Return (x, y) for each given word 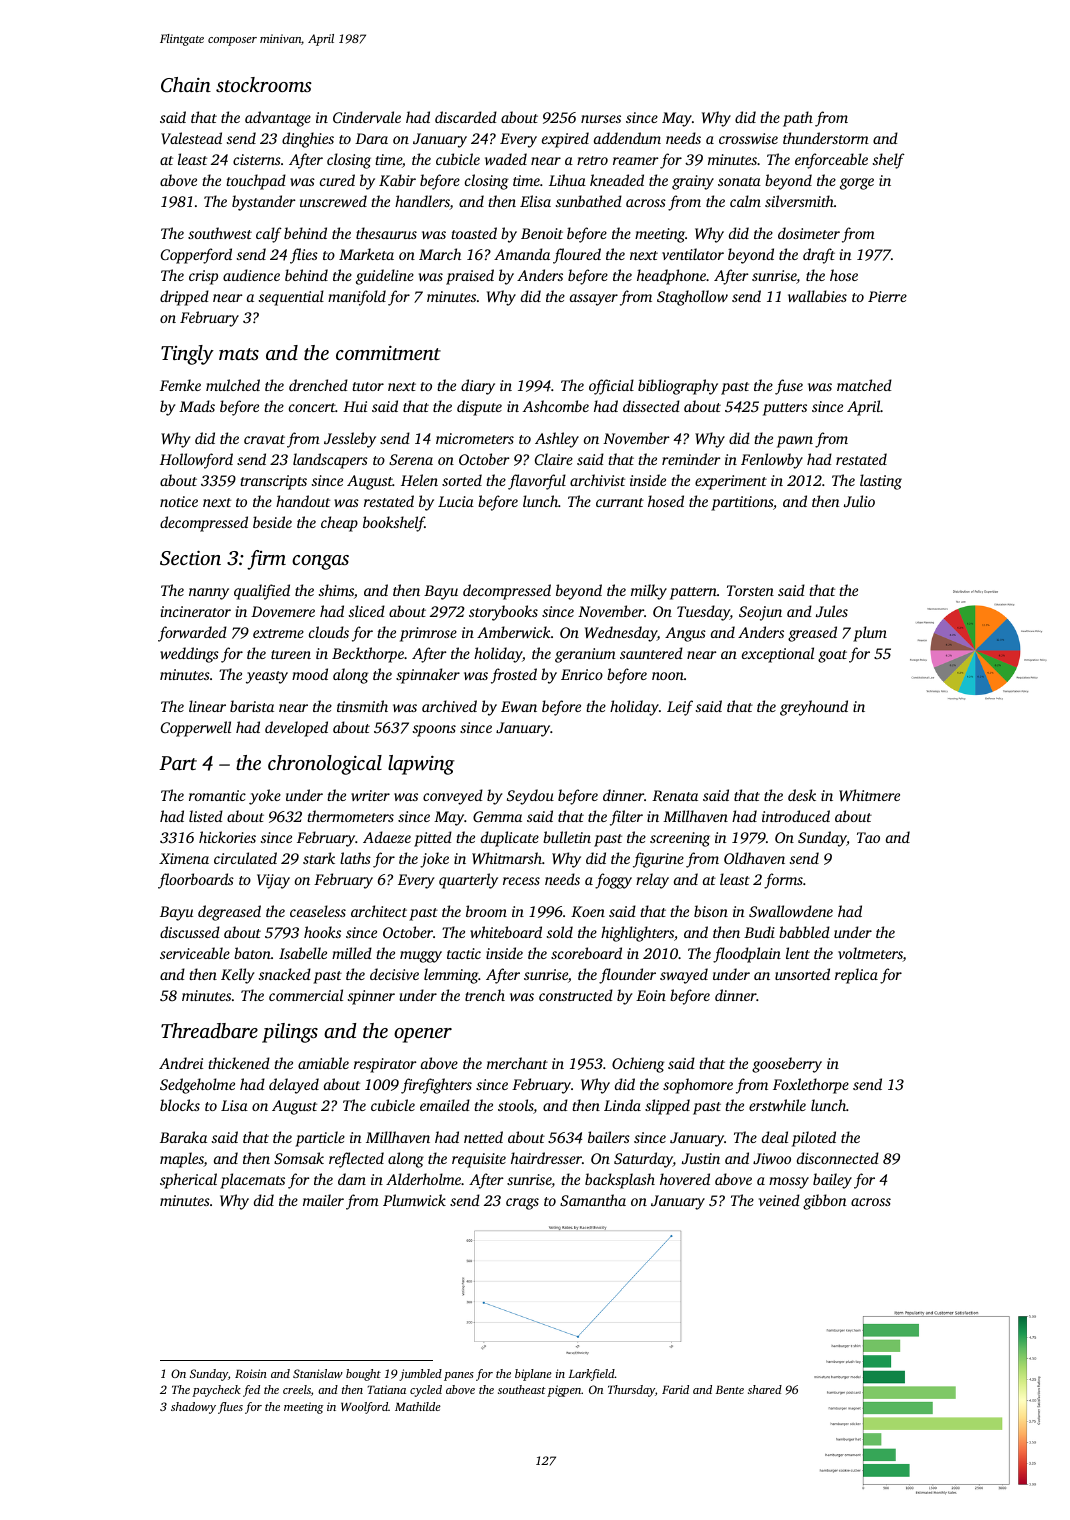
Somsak (299, 1158)
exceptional (778, 655)
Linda (622, 1105)
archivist (597, 480)
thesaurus (386, 233)
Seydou (530, 797)
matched (864, 385)
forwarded (192, 634)
